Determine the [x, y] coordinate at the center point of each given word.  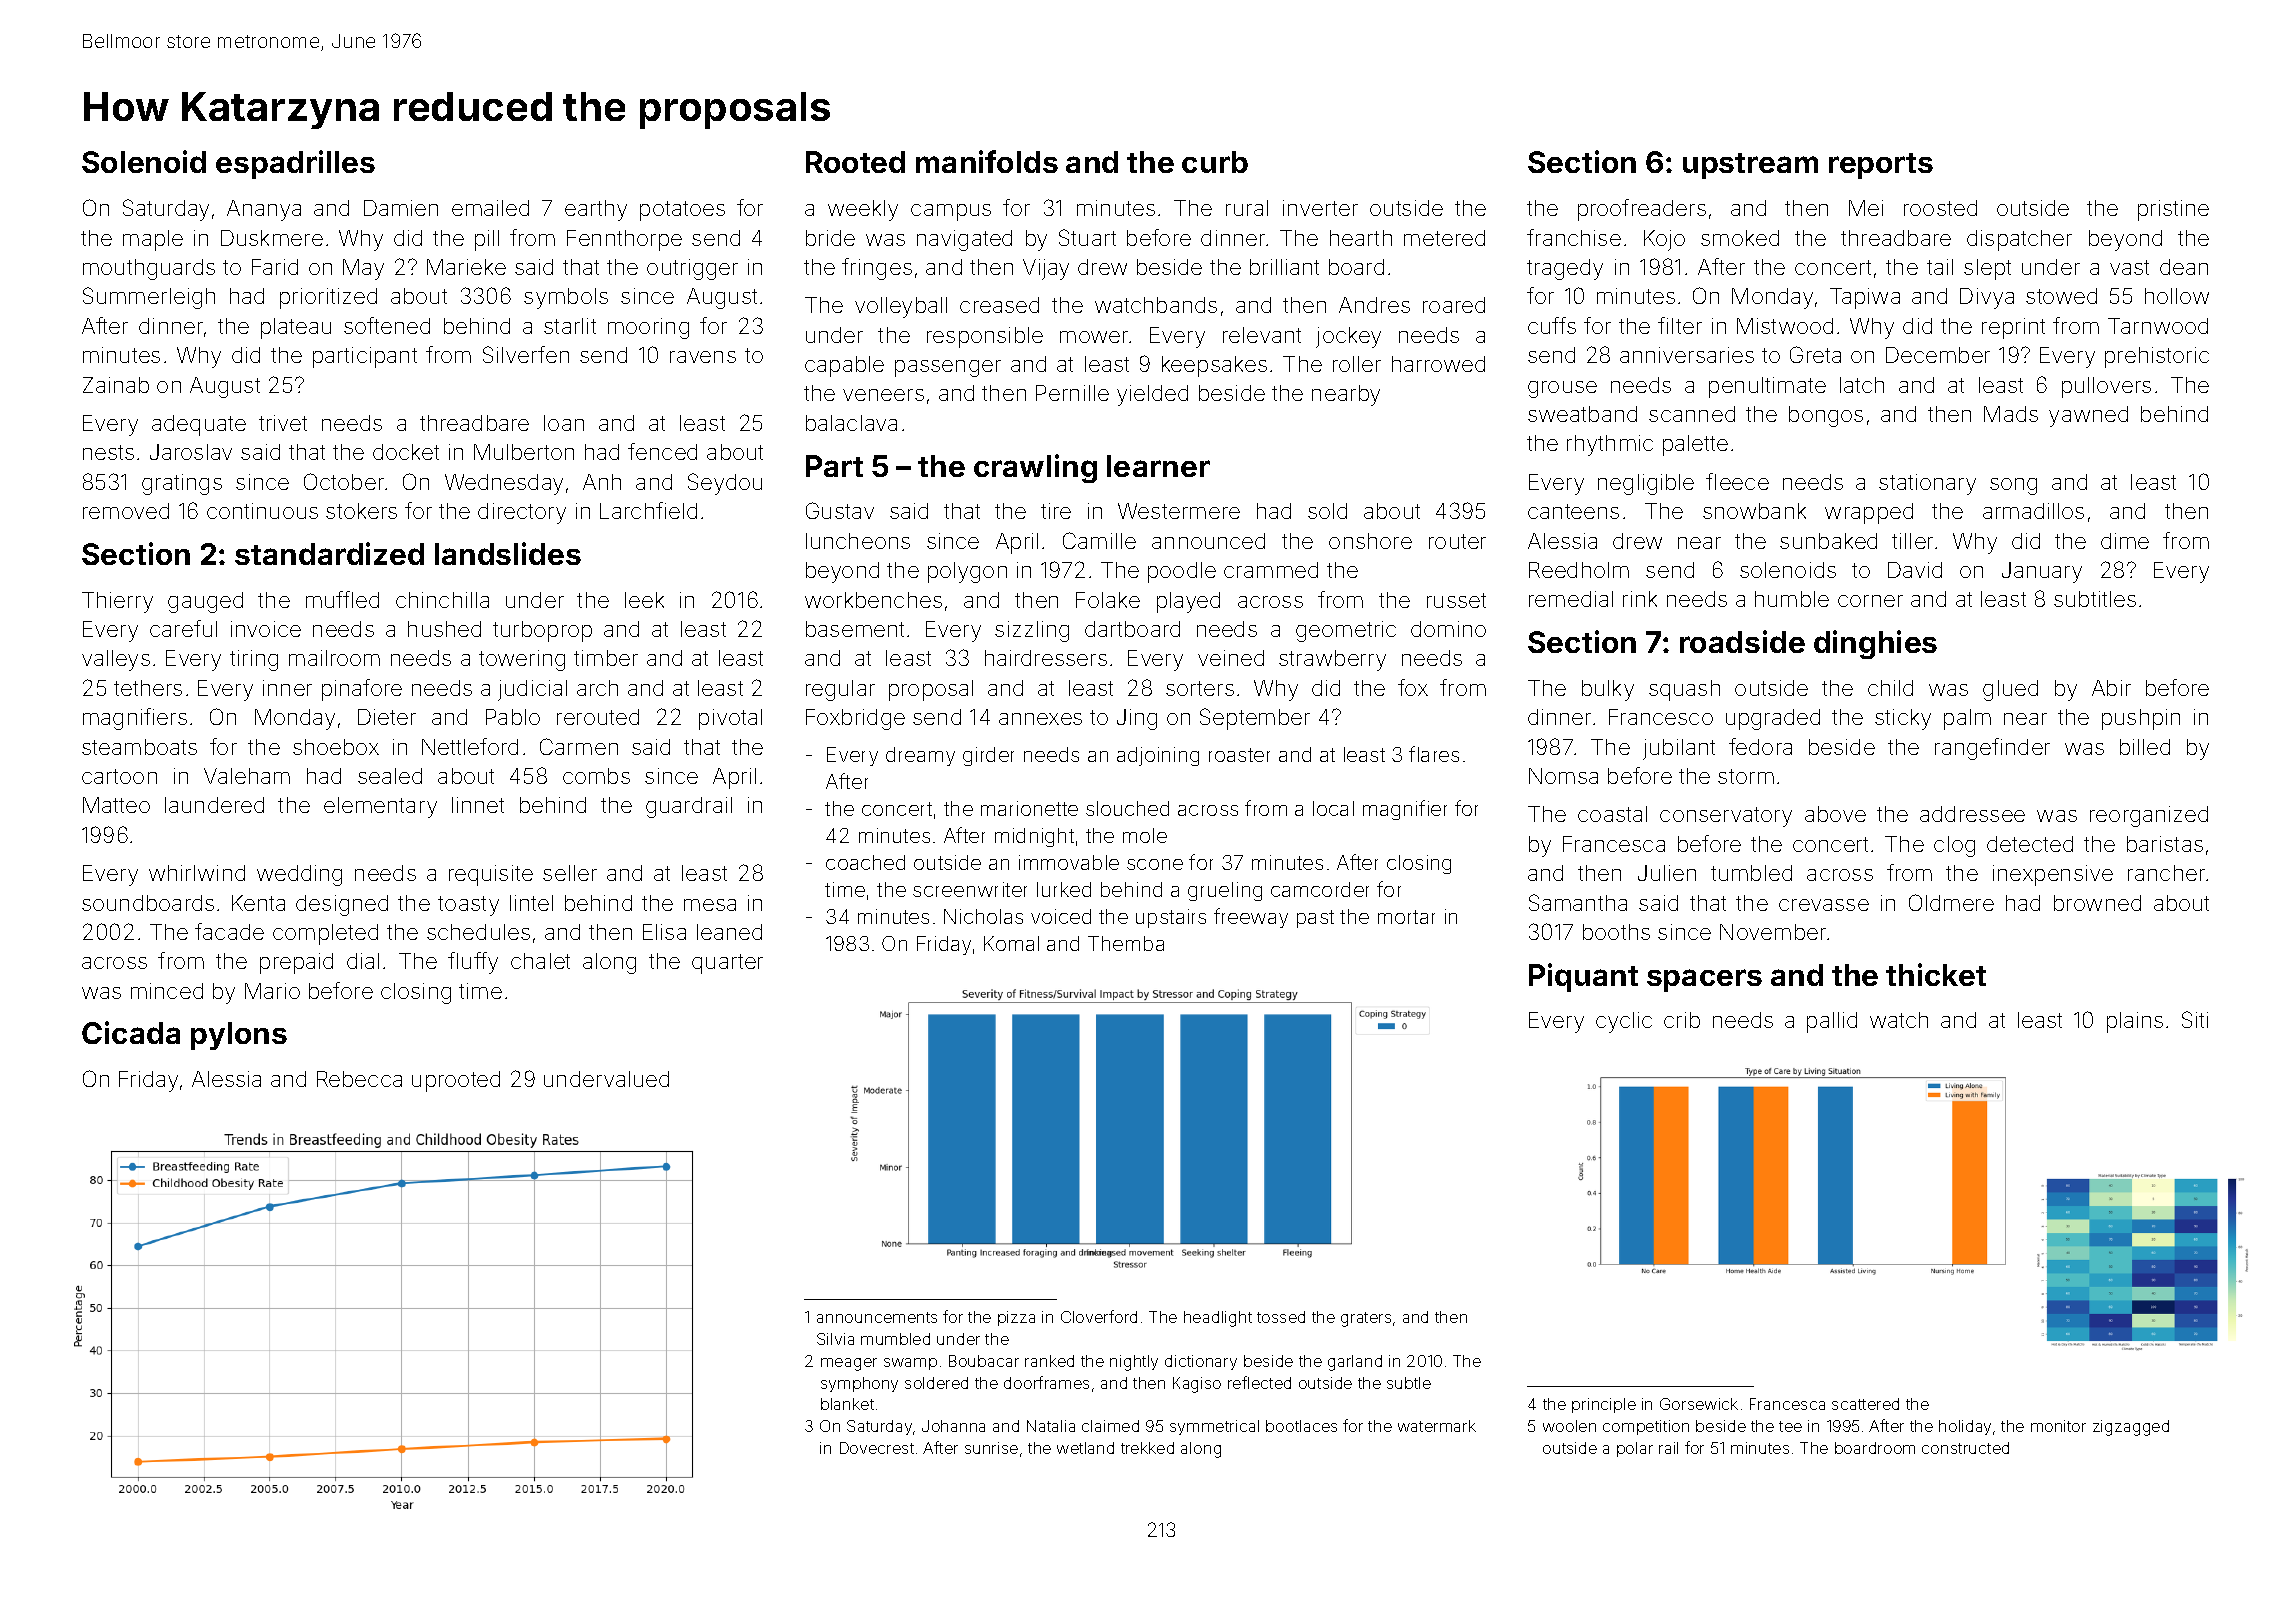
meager [849, 1364]
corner [1870, 601]
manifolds [987, 161]
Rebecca [359, 1079]
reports [1881, 166]
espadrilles [295, 164]
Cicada [131, 1032]
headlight [1218, 1319]
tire [1056, 511]
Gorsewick [1699, 1404]
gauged [205, 602]
